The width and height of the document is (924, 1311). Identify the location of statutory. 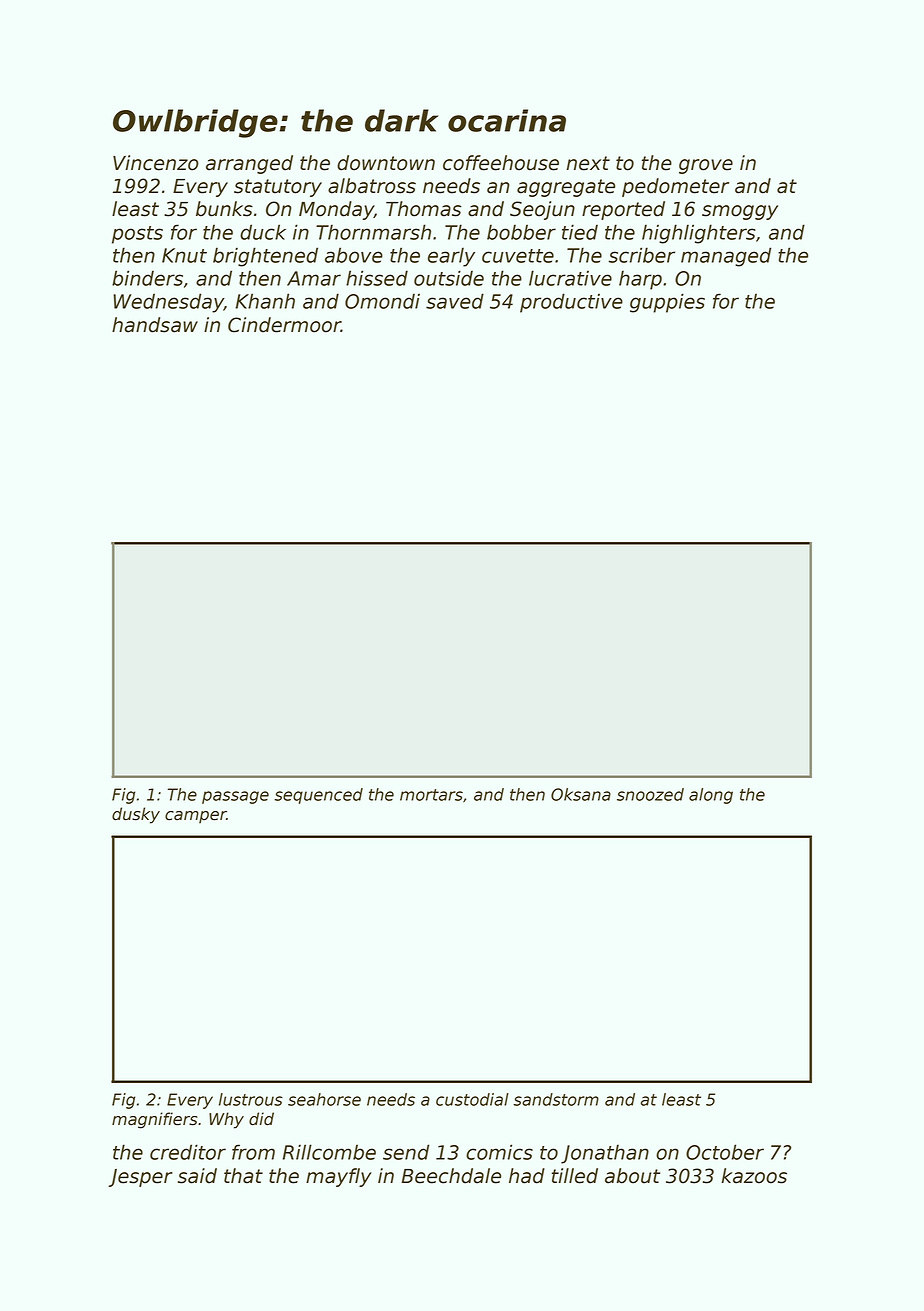
(278, 188).
